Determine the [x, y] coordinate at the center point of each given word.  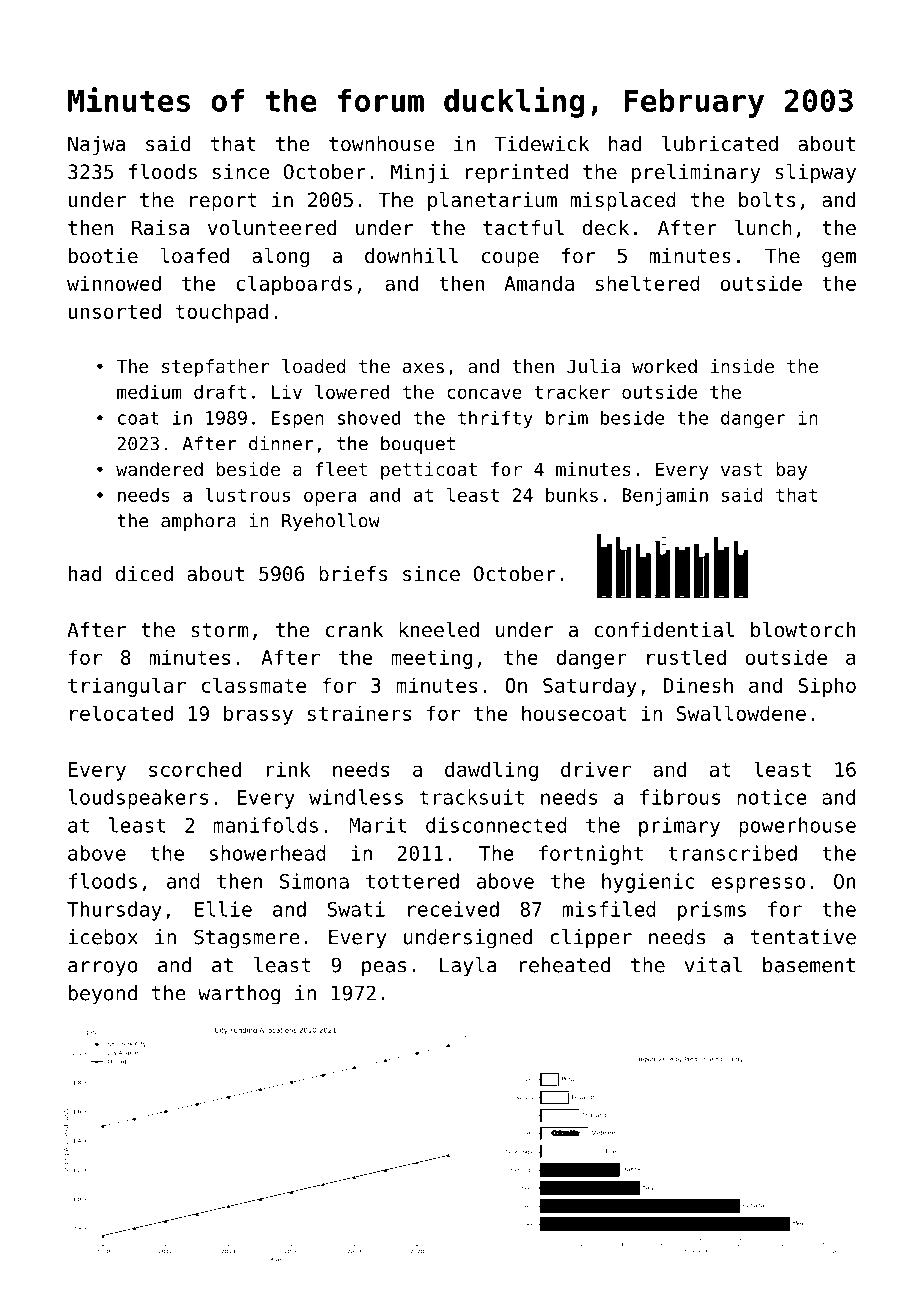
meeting [431, 659]
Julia [593, 366]
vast [741, 469]
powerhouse [797, 827]
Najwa [96, 145]
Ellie [223, 909]
